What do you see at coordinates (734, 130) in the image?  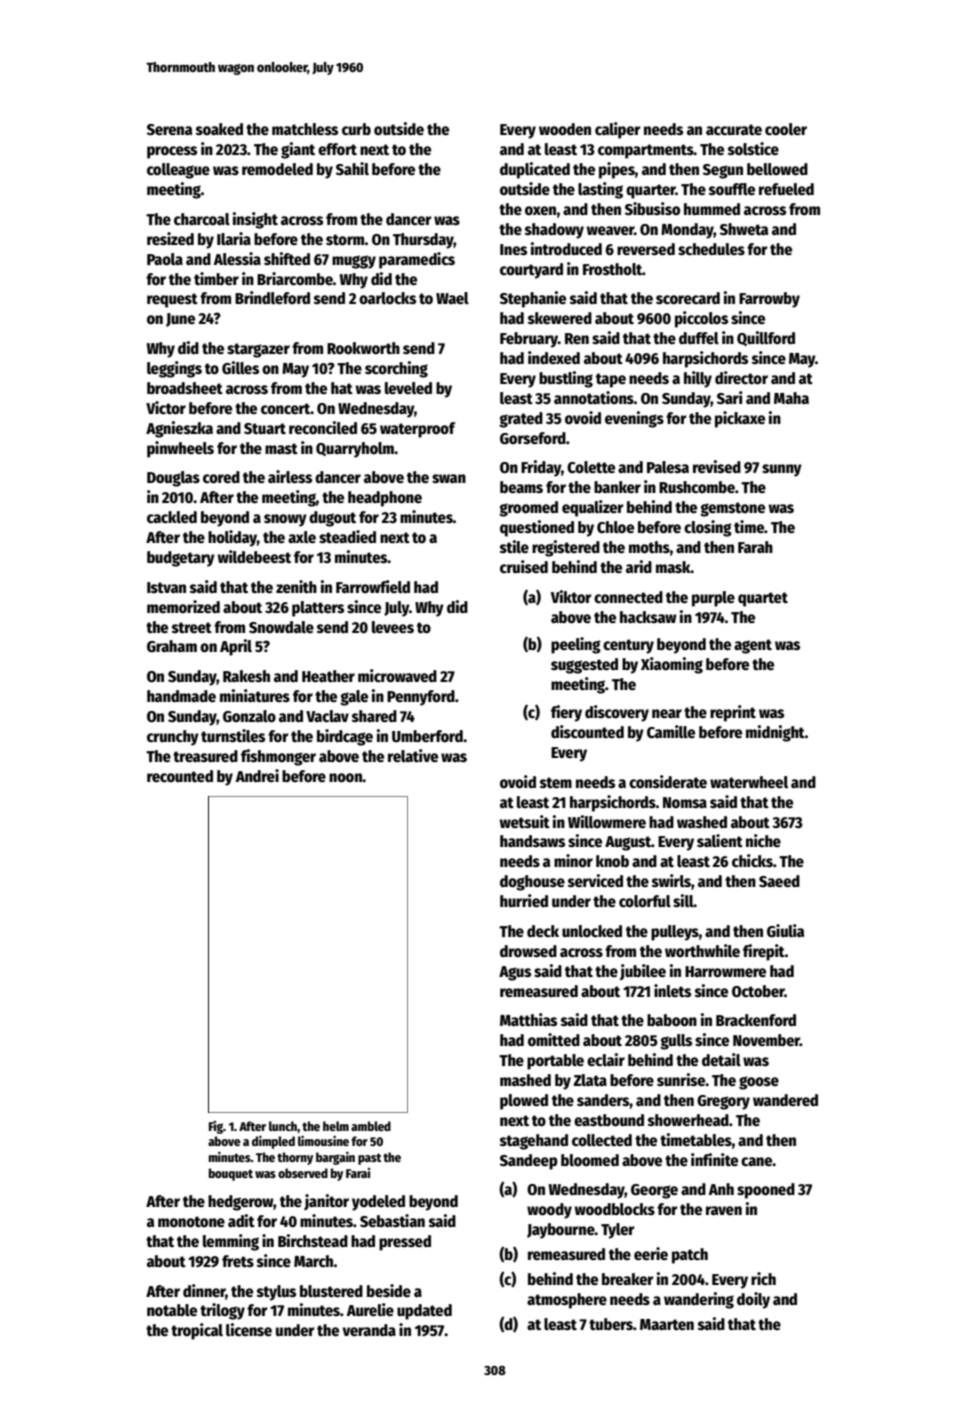 I see `accurate` at bounding box center [734, 130].
